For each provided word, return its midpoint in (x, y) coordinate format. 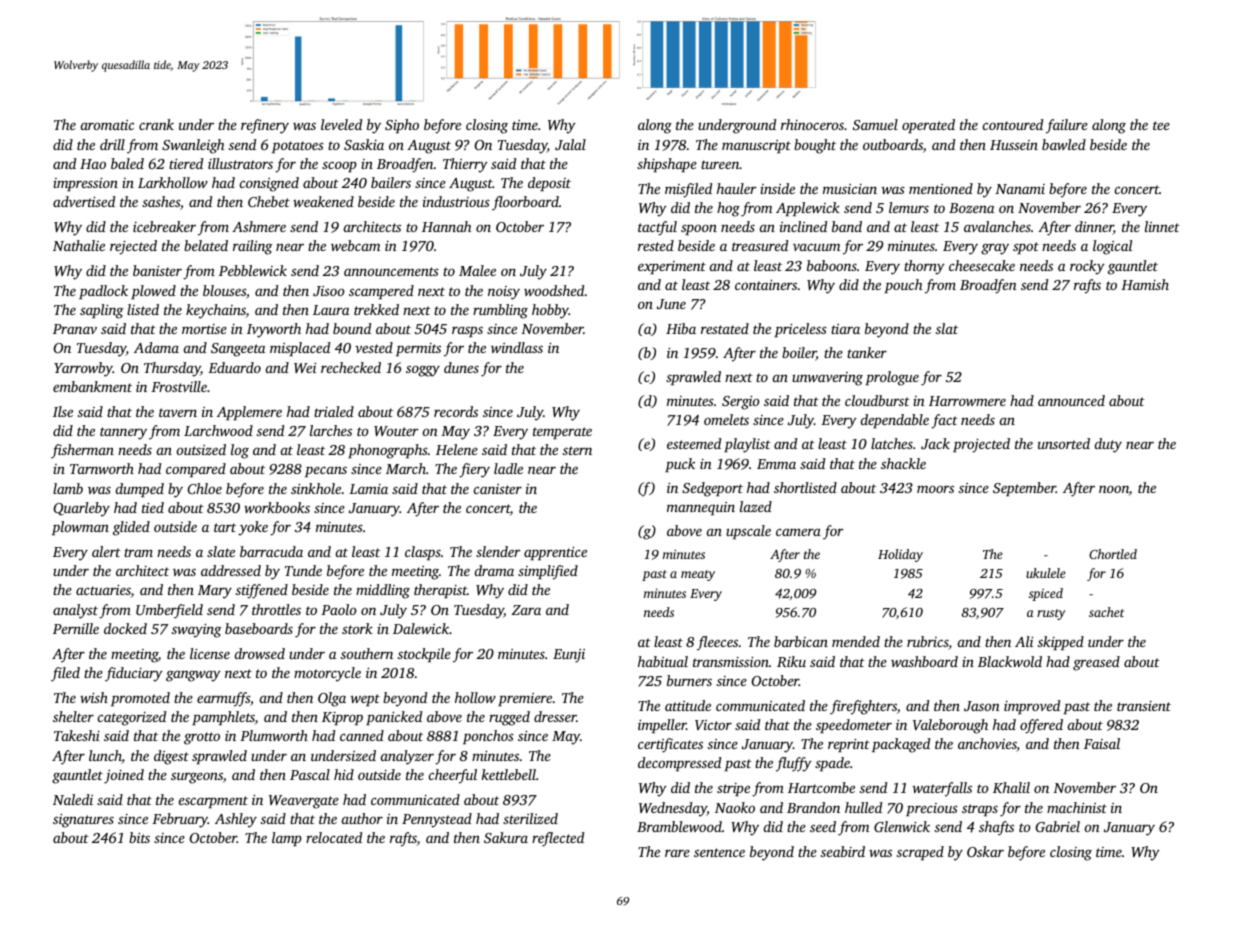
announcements (391, 271)
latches (892, 443)
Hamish (1145, 284)
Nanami (1020, 189)
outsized (201, 449)
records (456, 411)
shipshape (667, 165)
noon (1114, 489)
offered (1041, 726)
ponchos (488, 737)
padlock (103, 292)
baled (127, 163)
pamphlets (223, 718)
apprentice (555, 553)
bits (139, 837)
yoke (253, 528)
